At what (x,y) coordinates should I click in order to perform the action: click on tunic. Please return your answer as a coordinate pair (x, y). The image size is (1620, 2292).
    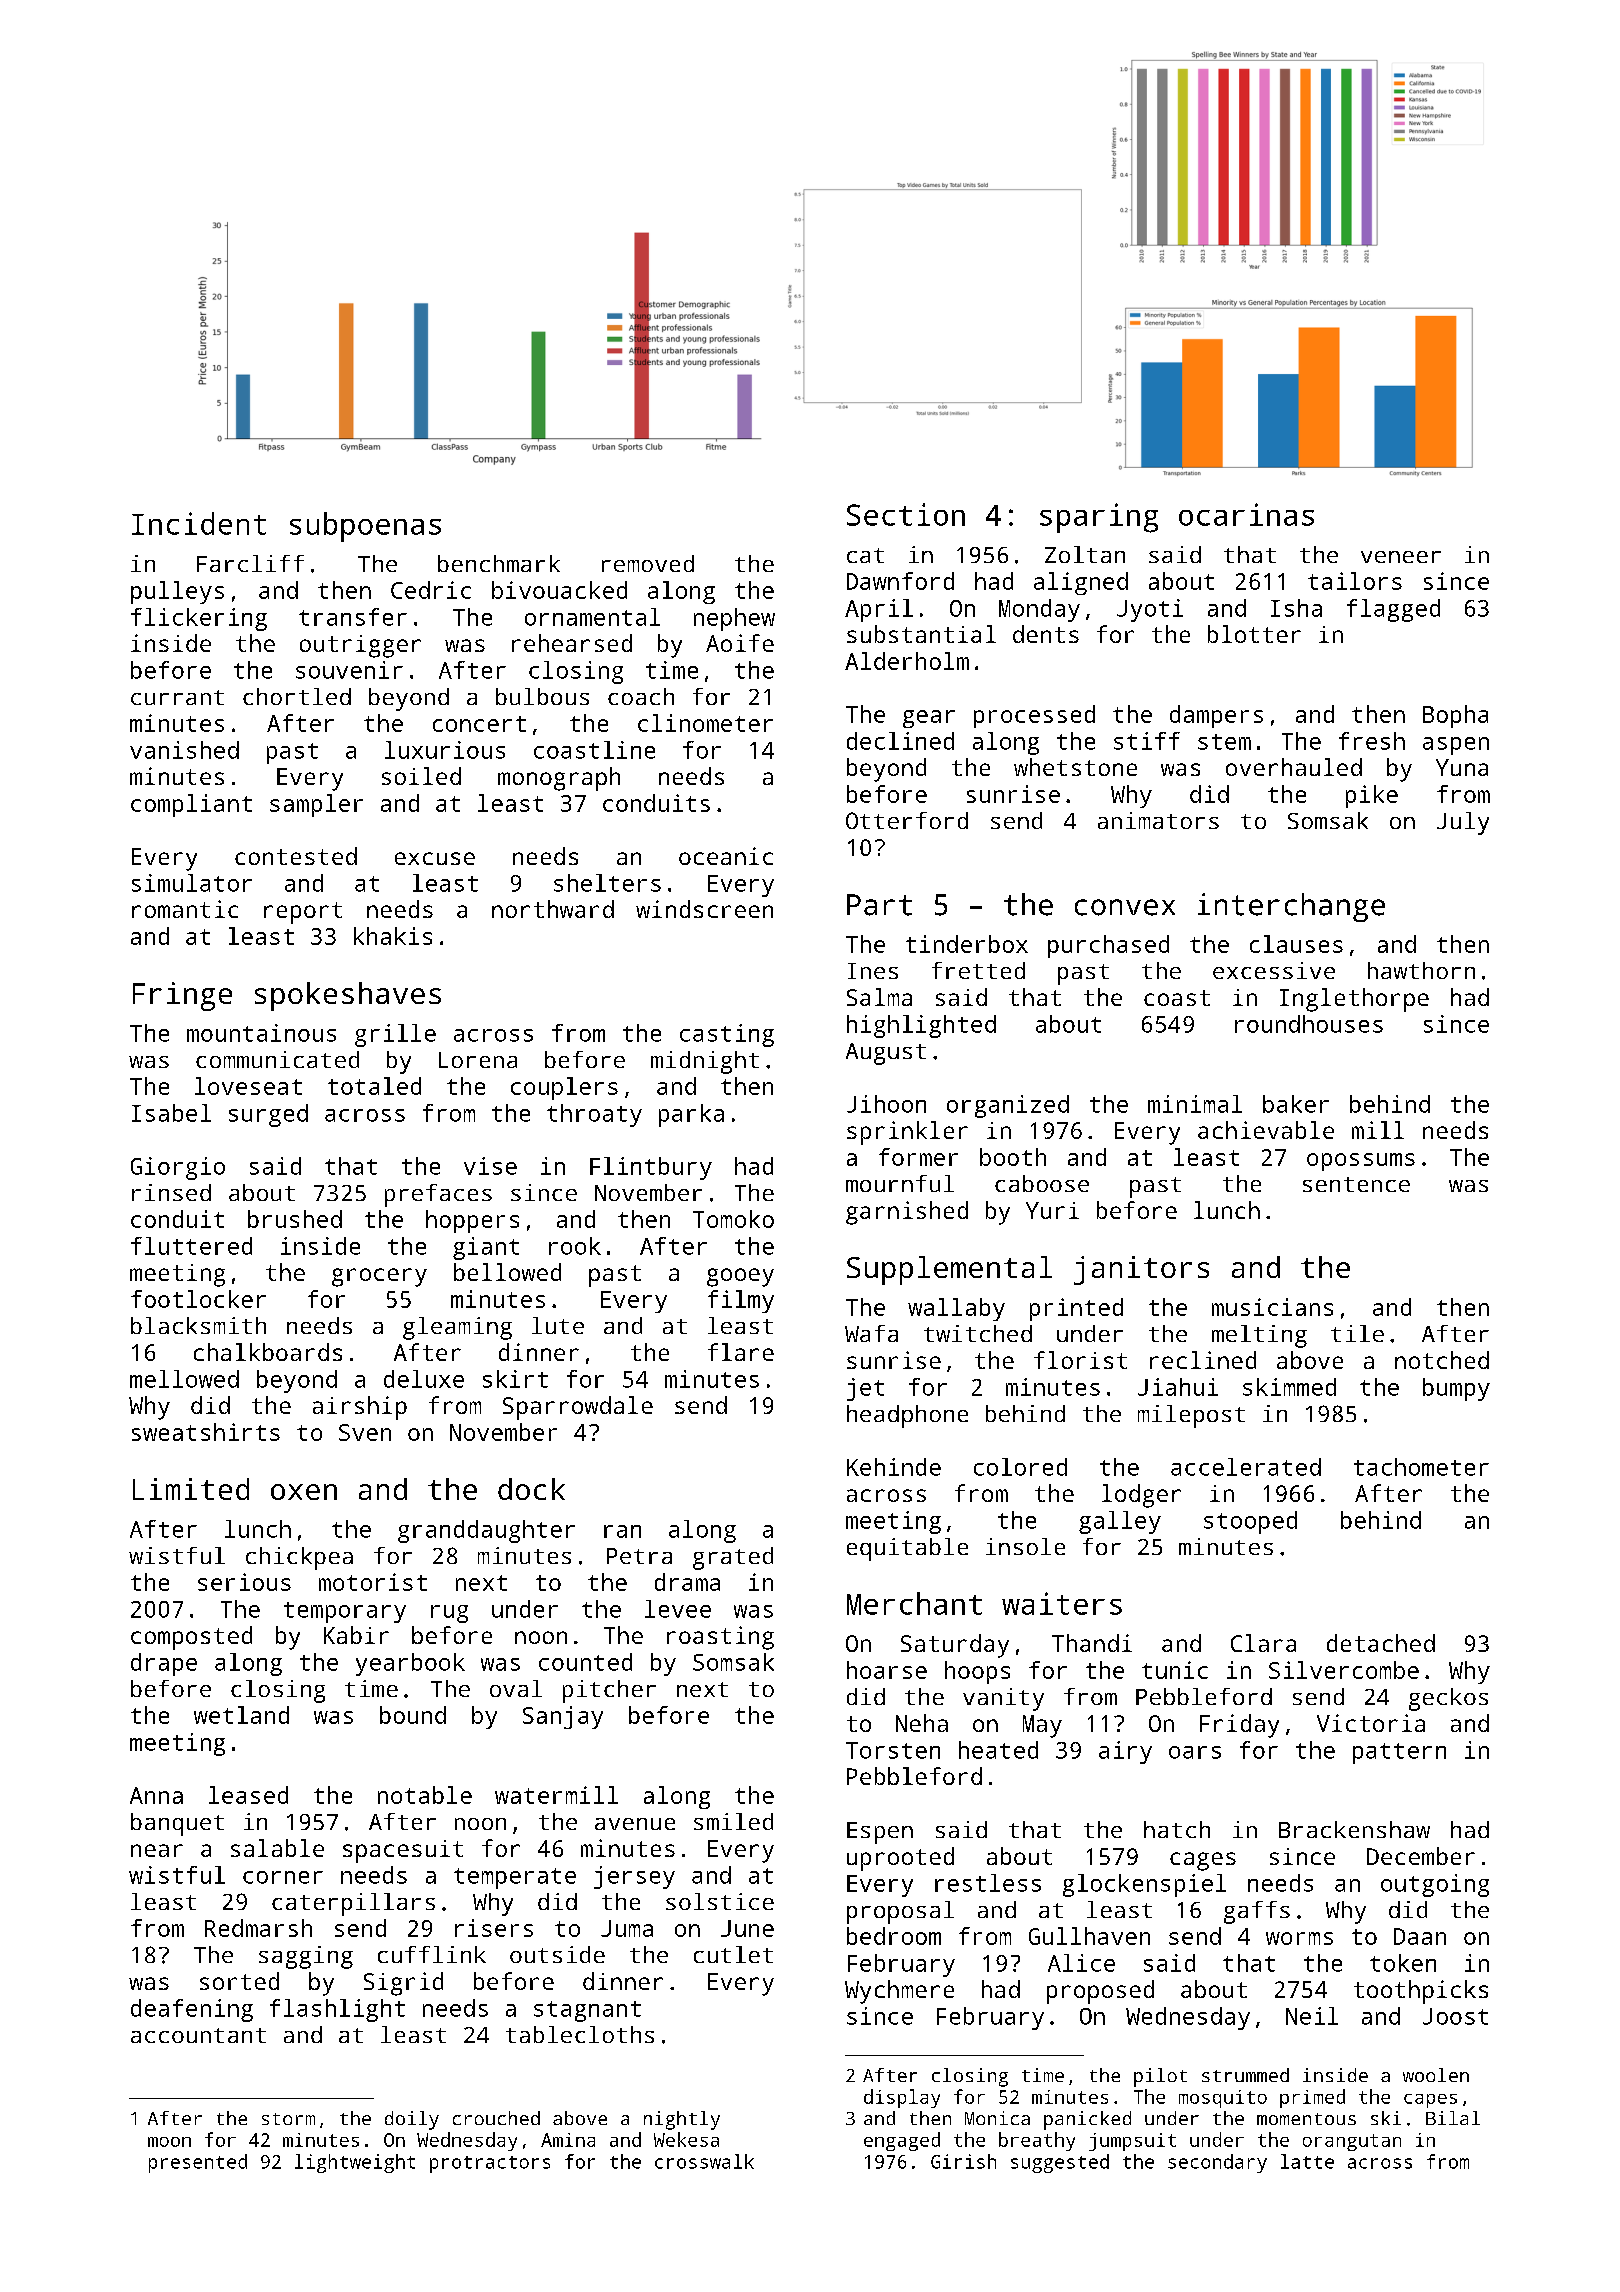
    Looking at the image, I should click on (1175, 1670).
